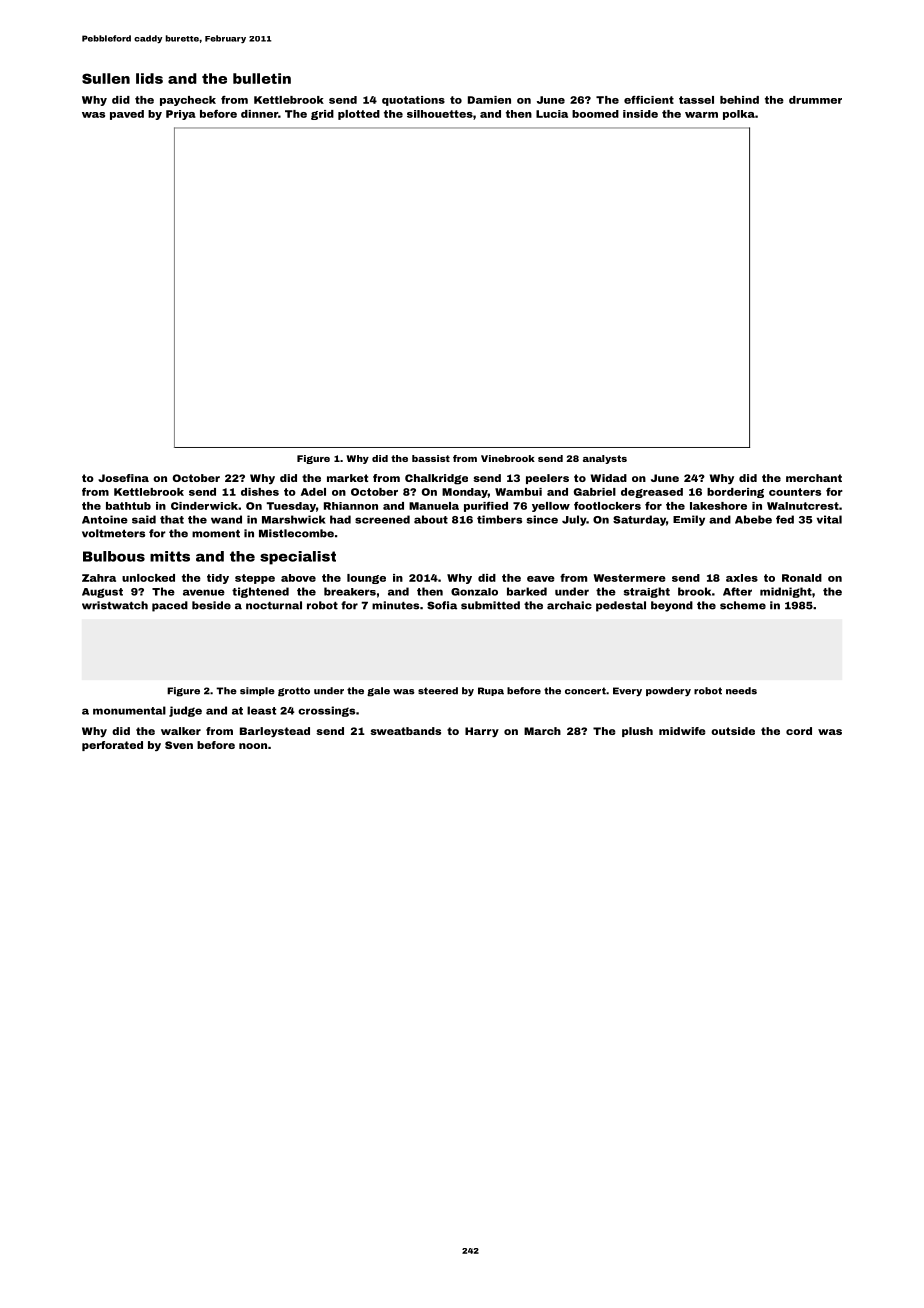 This document has width=924, height=1308. I want to click on Damien, so click(489, 100).
